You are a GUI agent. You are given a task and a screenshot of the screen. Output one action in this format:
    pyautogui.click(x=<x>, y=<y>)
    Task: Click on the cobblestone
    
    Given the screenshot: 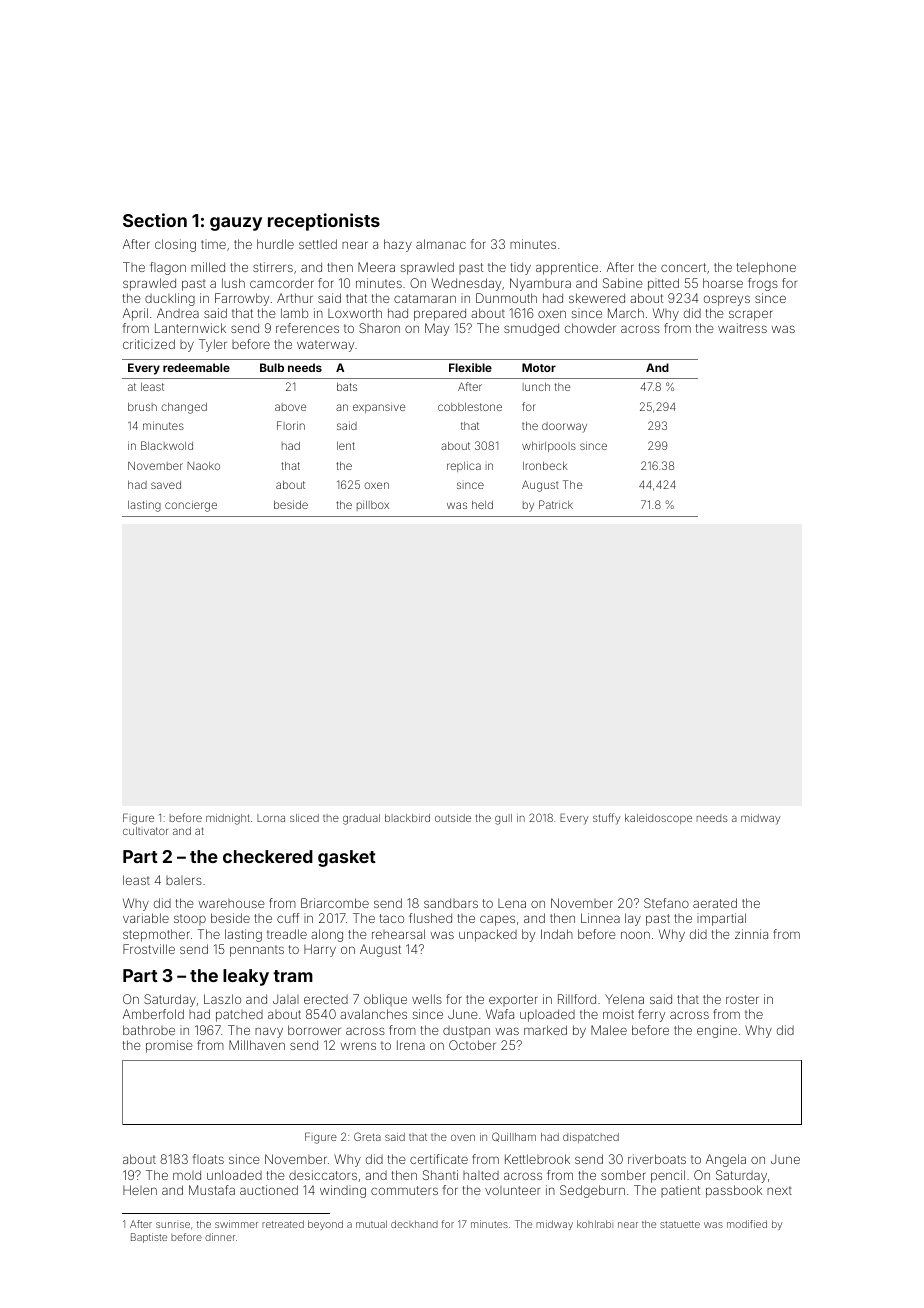 What is the action you would take?
    pyautogui.click(x=470, y=407)
